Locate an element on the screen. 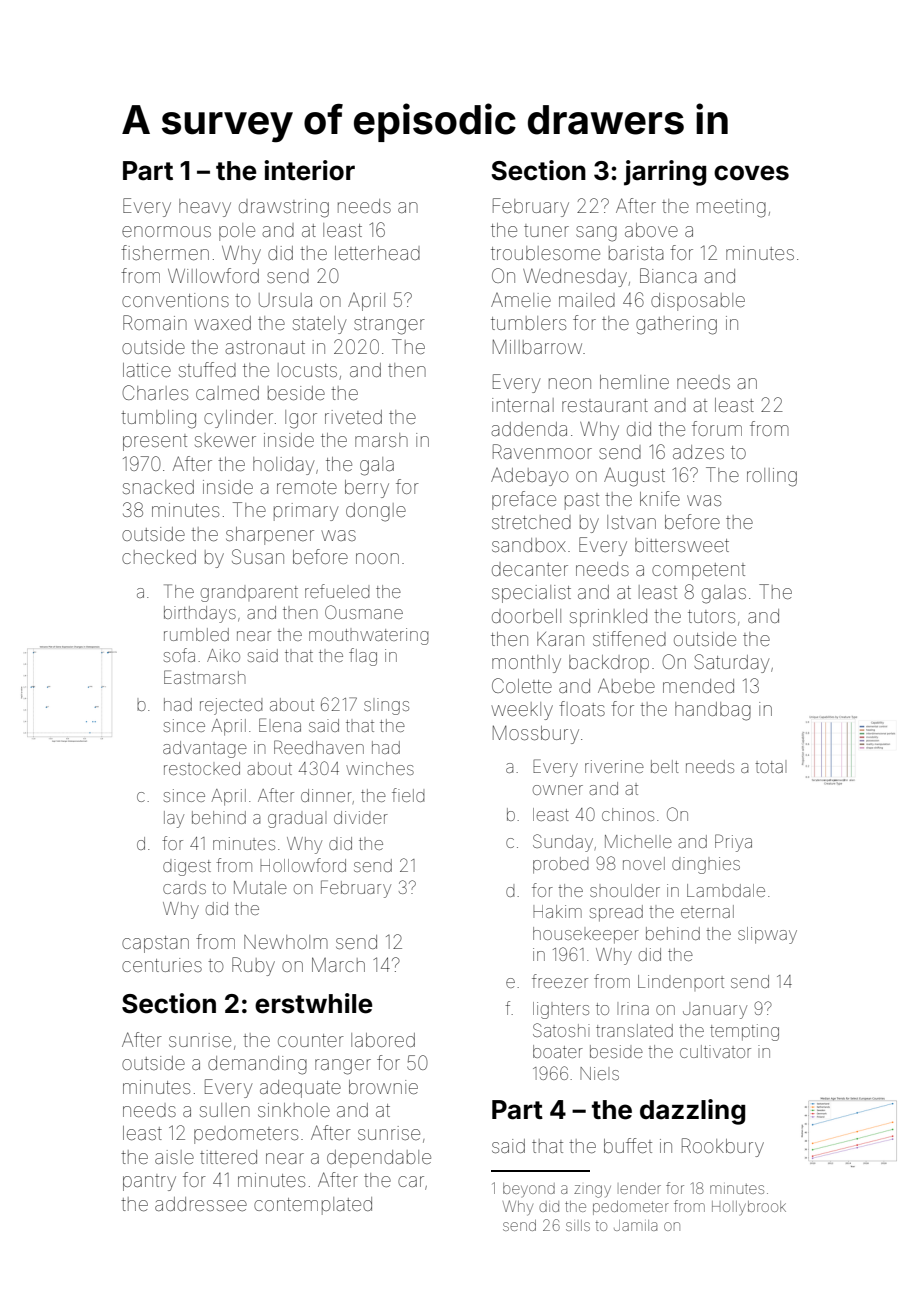 This screenshot has width=924, height=1311. restocked is located at coordinates (202, 768).
